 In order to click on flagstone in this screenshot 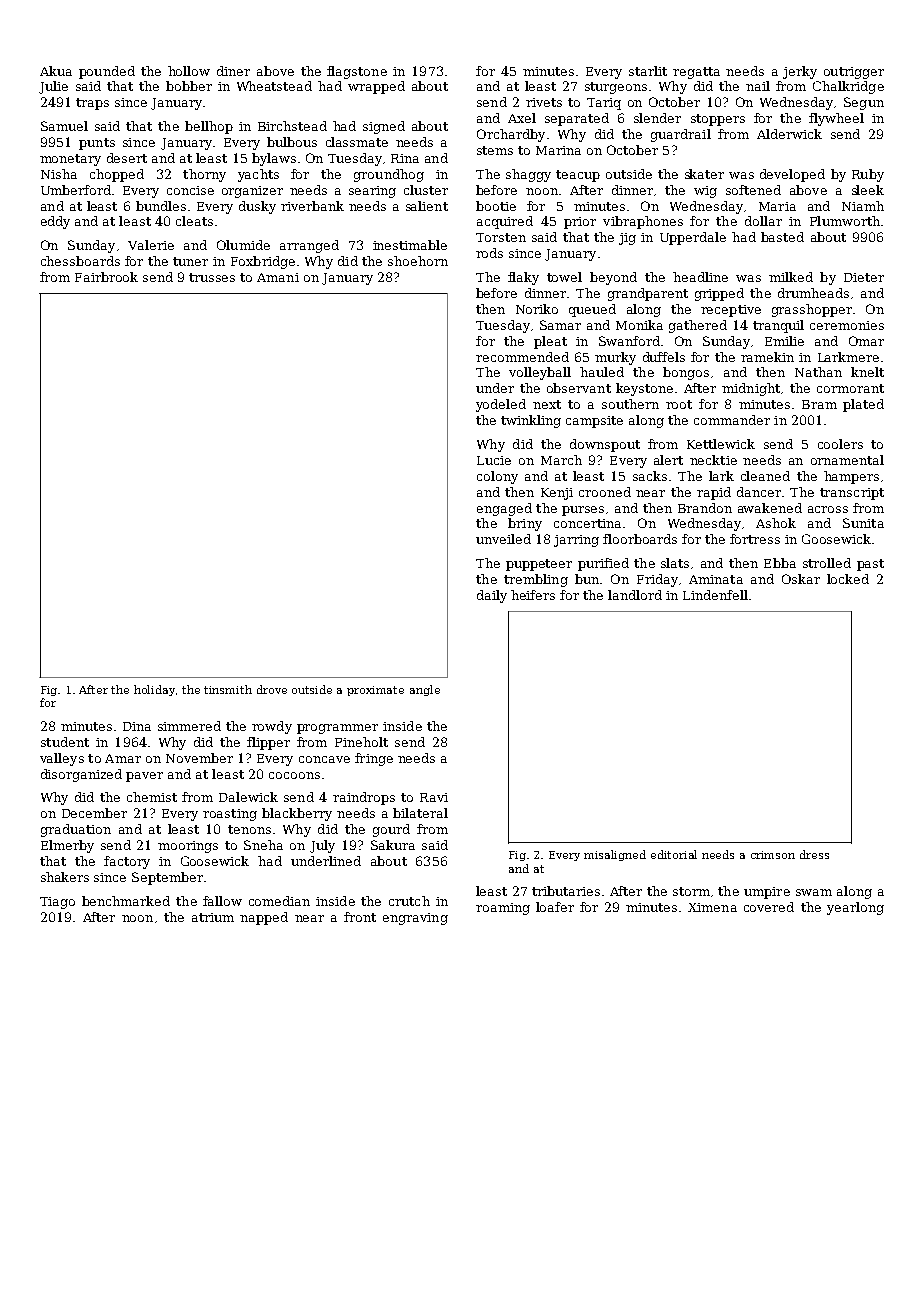, I will do `click(357, 72)`.
